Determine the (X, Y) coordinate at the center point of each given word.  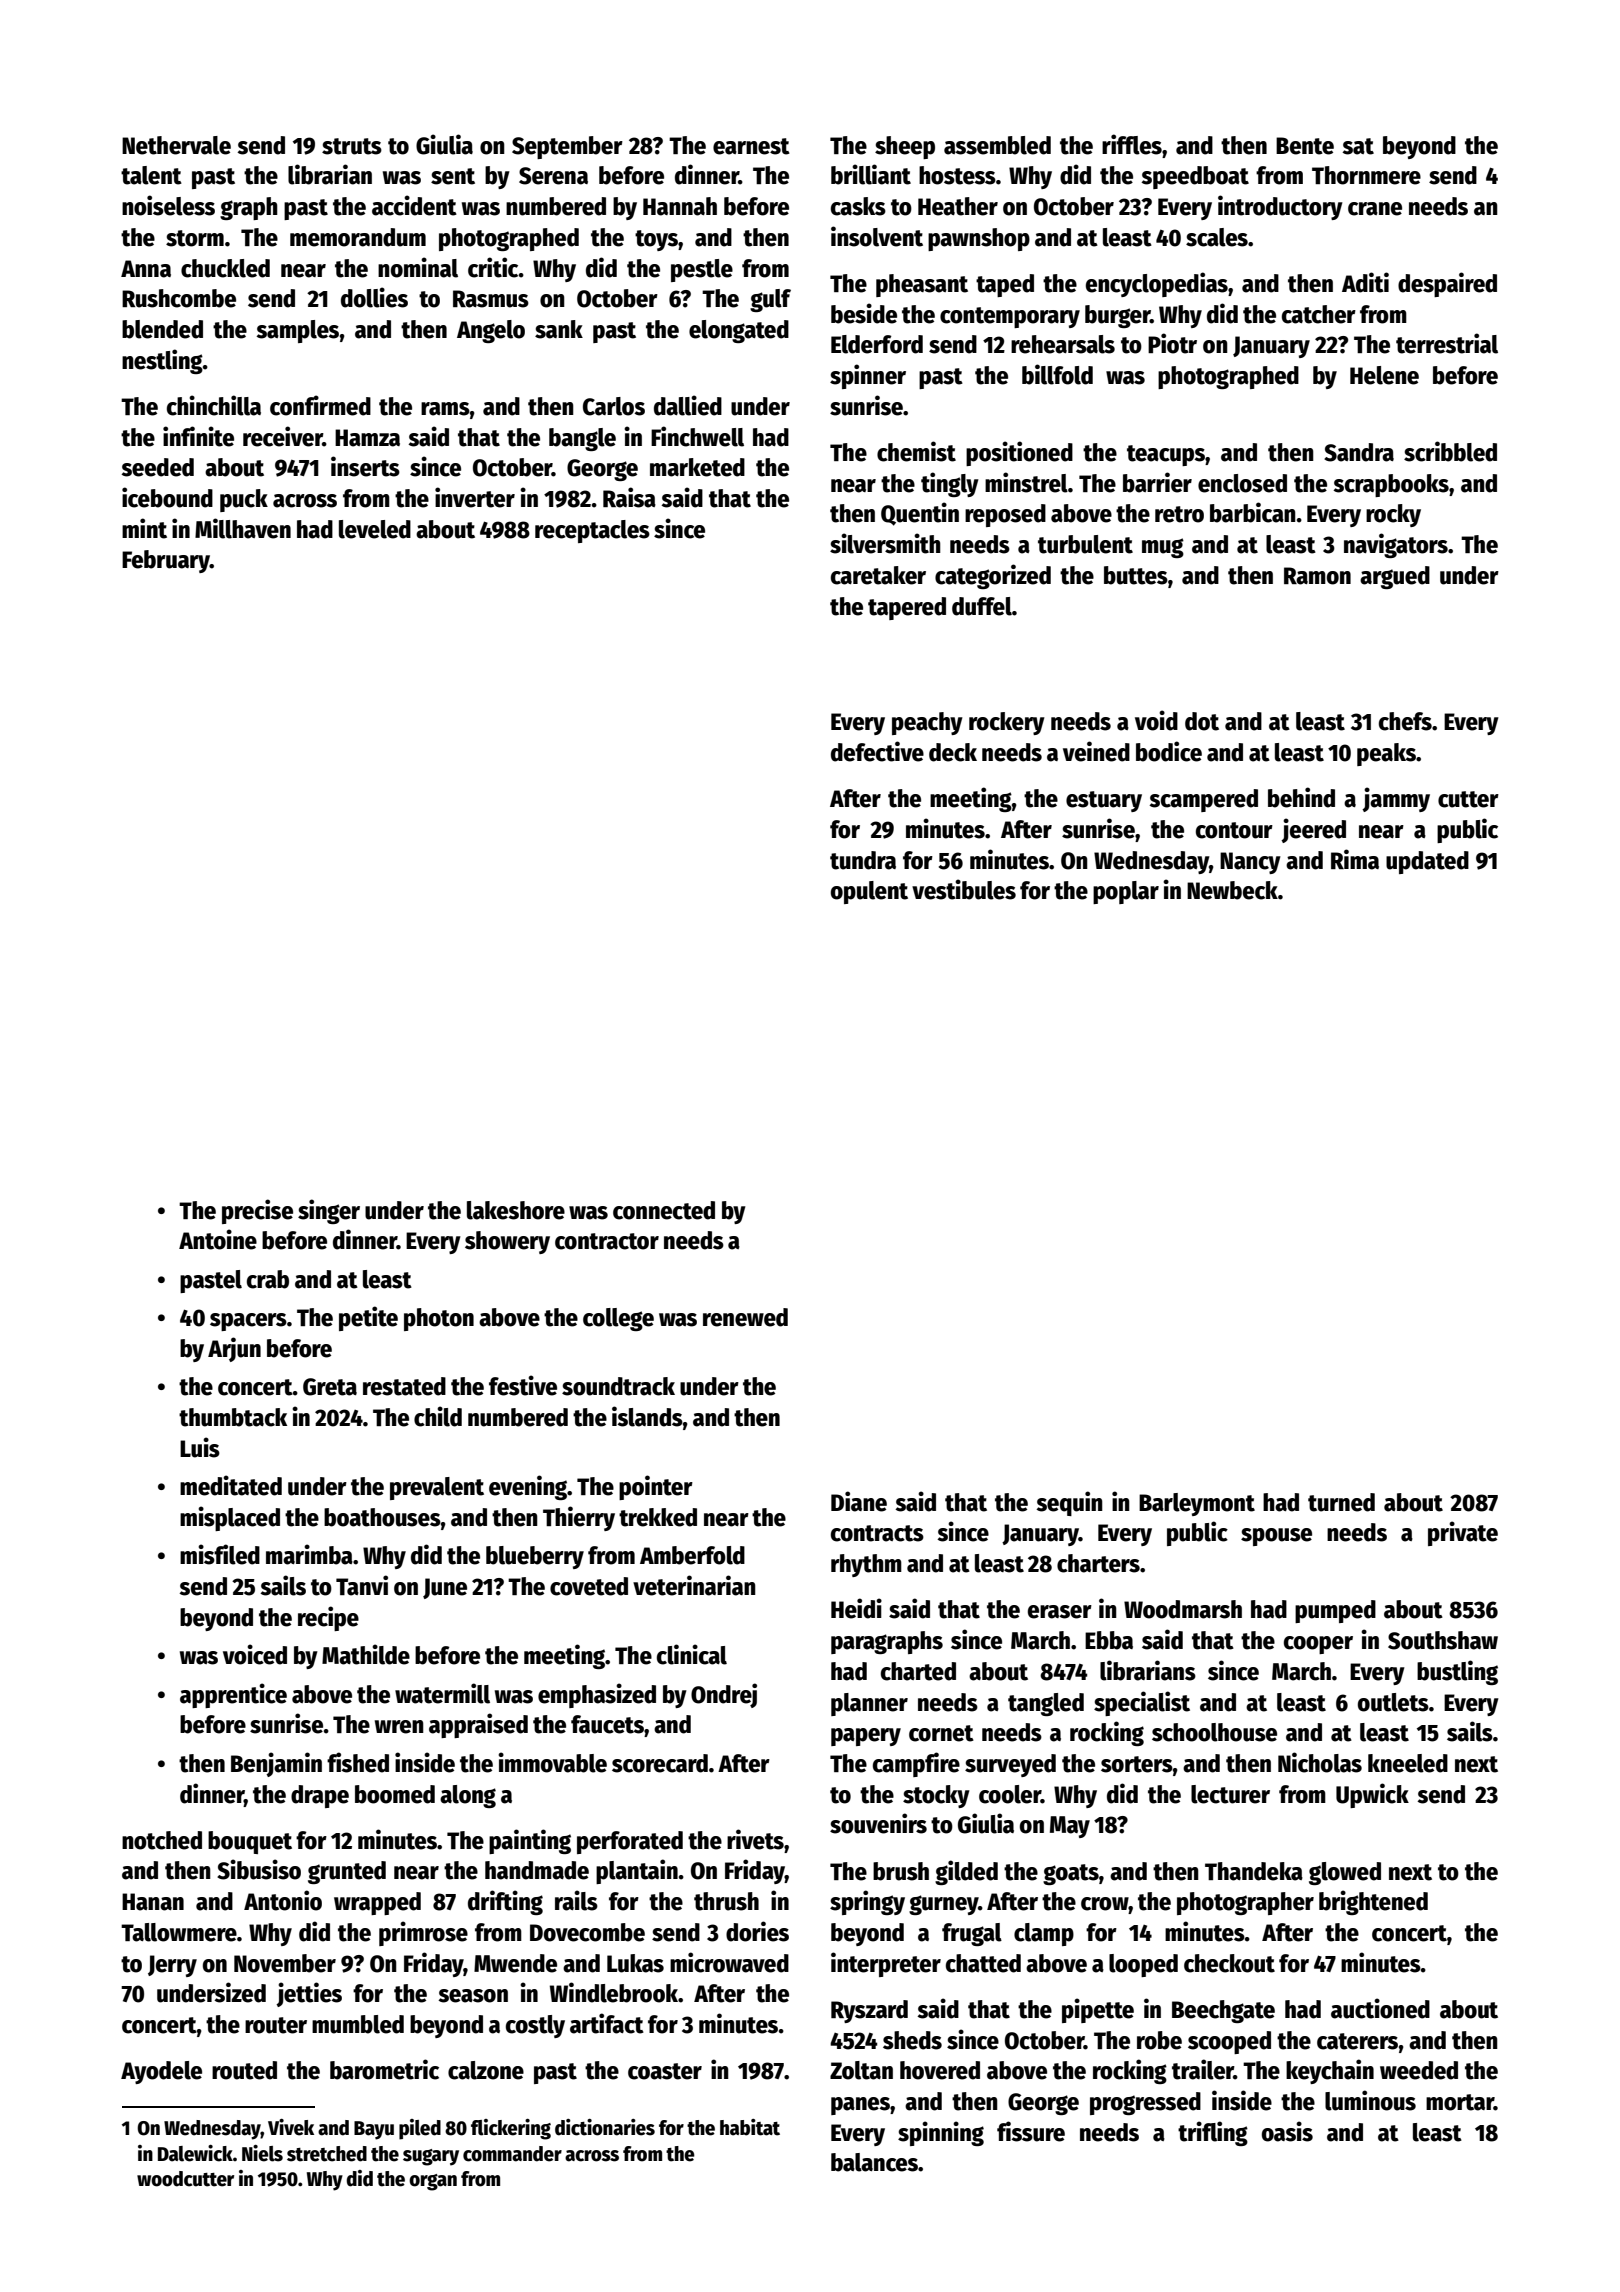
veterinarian (694, 1585)
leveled (375, 529)
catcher (1319, 314)
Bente (1305, 146)
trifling (1213, 2133)
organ (433, 2182)
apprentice (233, 1695)
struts (352, 146)
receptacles (592, 531)
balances (874, 2162)
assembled (997, 145)
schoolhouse (1214, 1732)
